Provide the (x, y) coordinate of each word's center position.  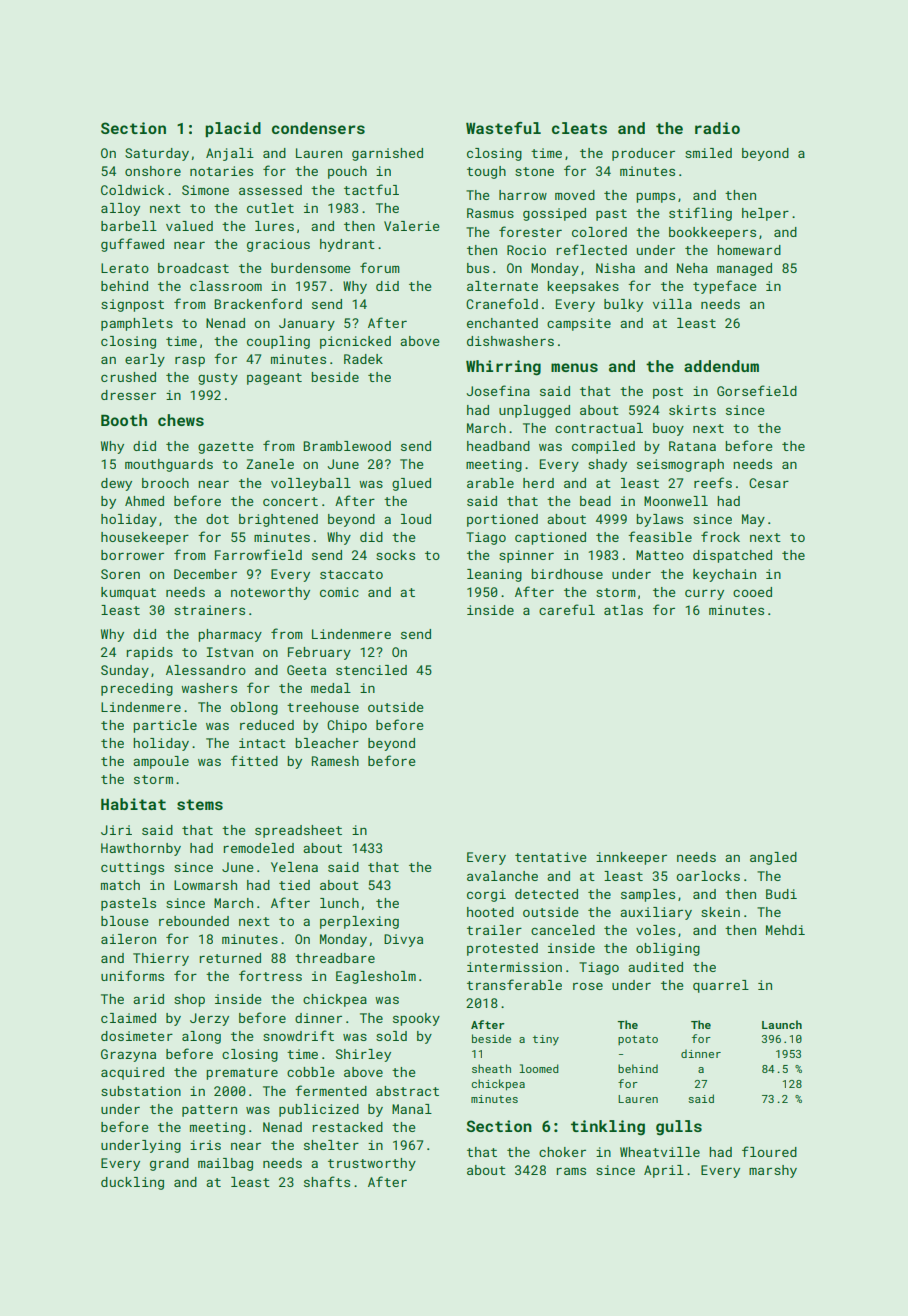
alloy (120, 209)
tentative (551, 857)
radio (717, 128)
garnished (387, 154)
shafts (327, 1181)
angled (773, 858)
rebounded (194, 921)
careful (567, 609)
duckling (132, 1183)
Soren (120, 574)
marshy (773, 1171)
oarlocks (708, 876)
